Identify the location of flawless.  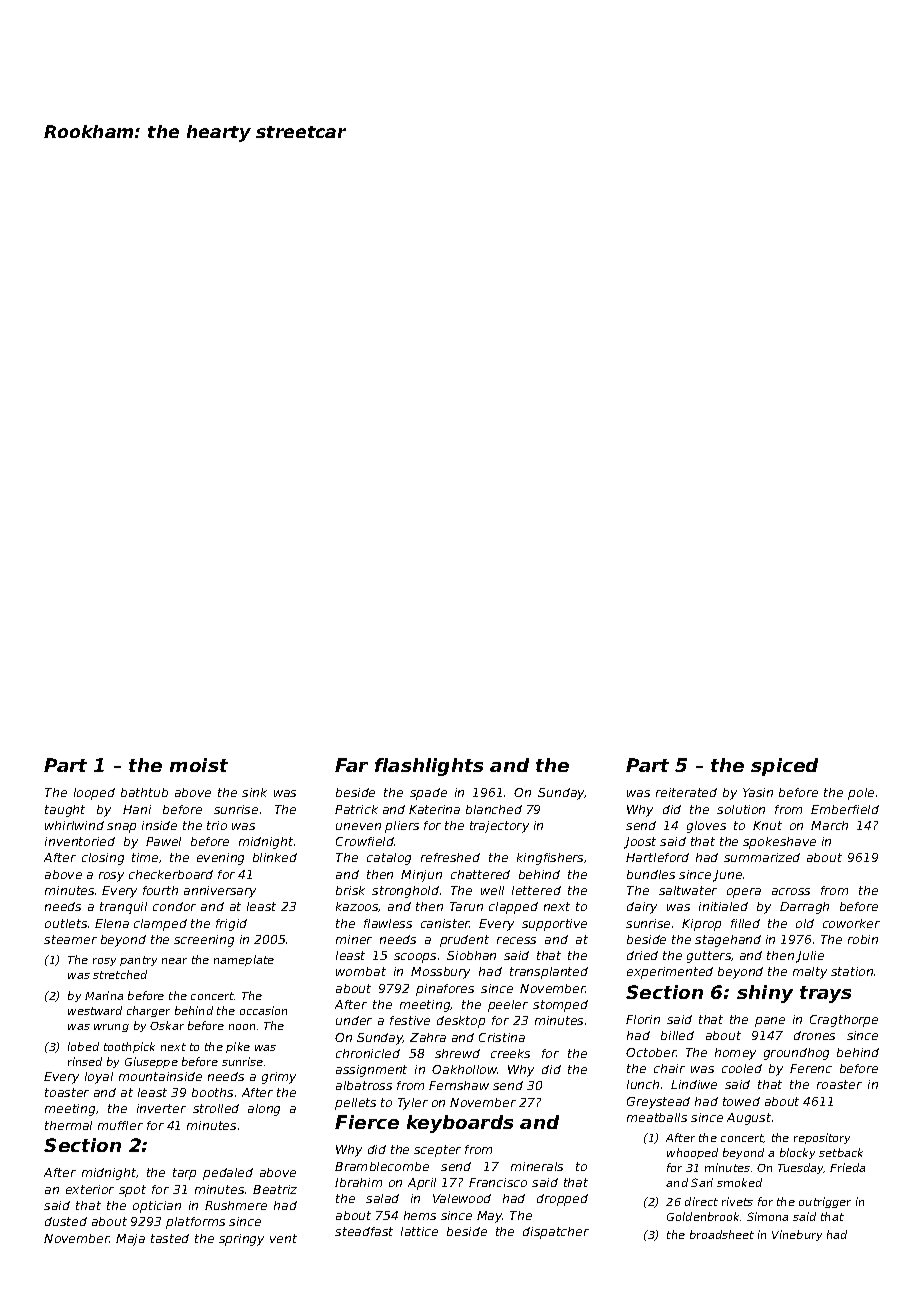
(388, 923).
